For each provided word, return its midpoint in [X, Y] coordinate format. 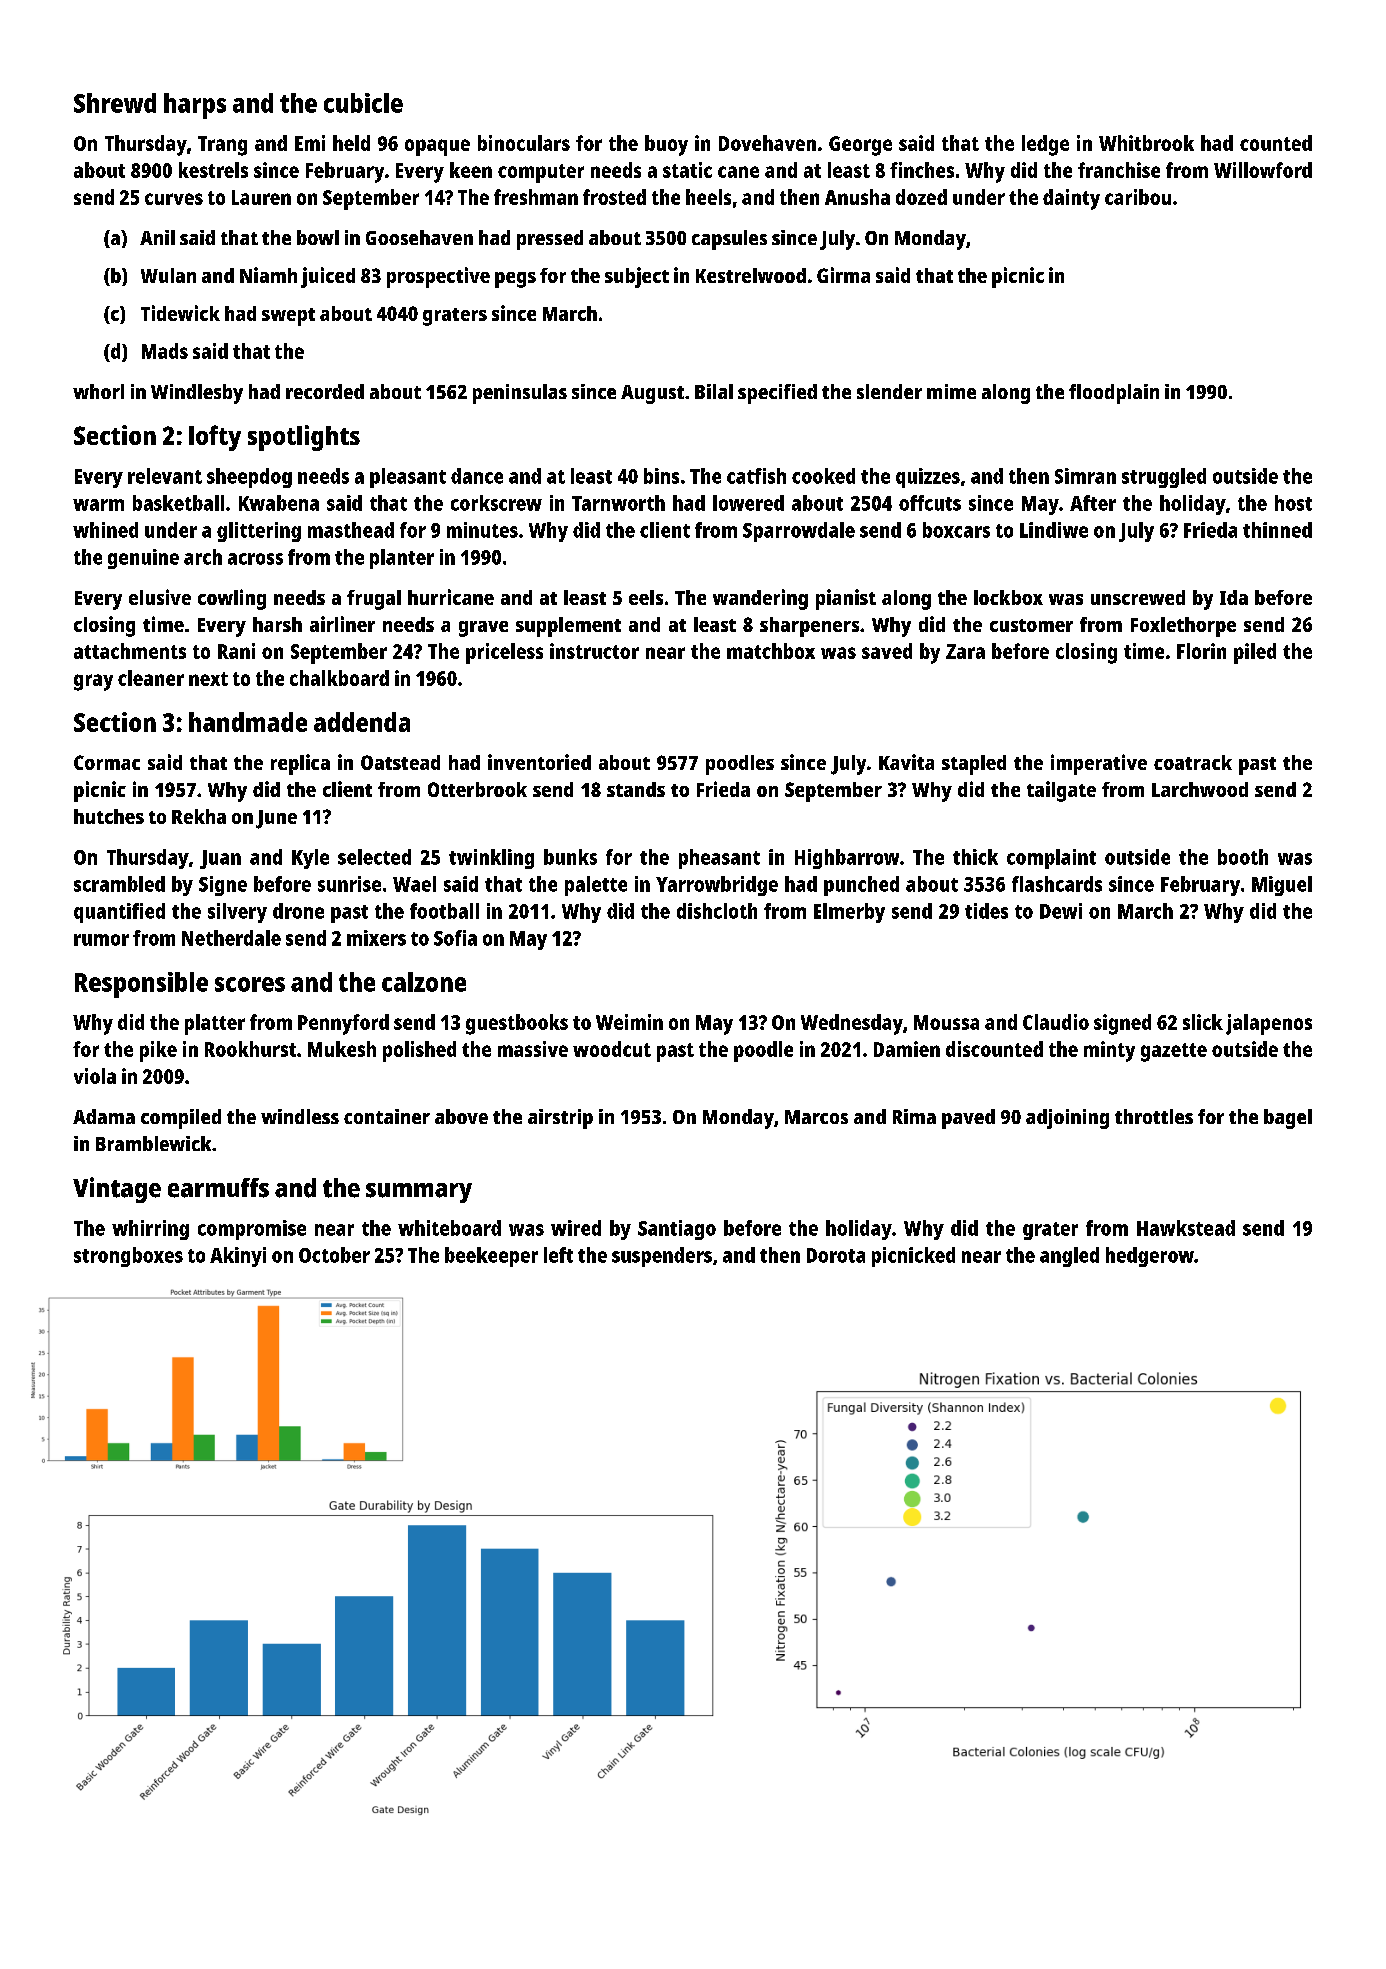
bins [661, 476]
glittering [259, 532]
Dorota [836, 1255]
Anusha [857, 197]
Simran [1085, 476]
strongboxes [128, 1257]
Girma [843, 275]
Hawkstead [1186, 1228]
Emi [310, 143]
